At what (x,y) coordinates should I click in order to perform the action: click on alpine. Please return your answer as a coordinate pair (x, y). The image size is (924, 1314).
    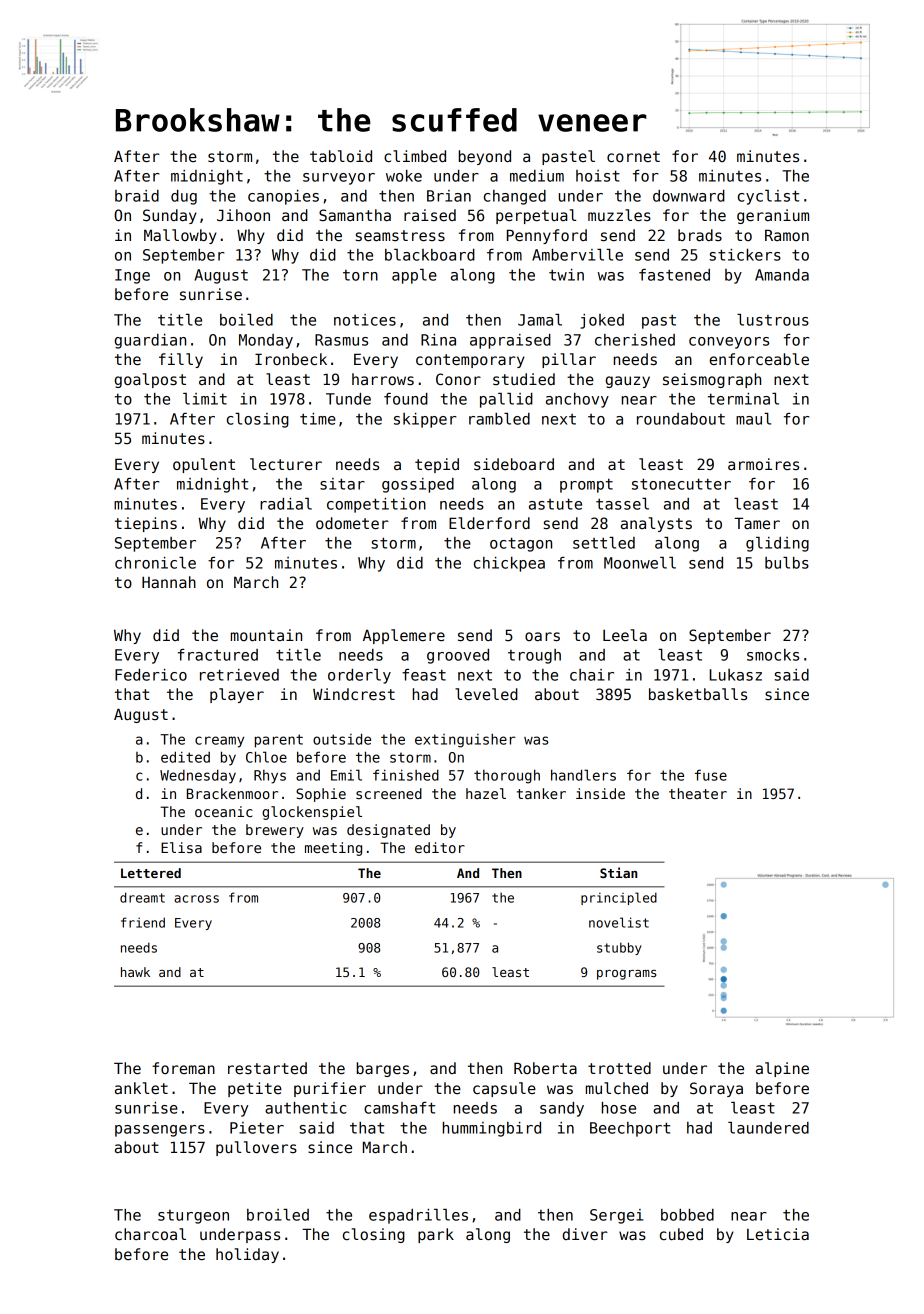
    Looking at the image, I should click on (782, 1069).
